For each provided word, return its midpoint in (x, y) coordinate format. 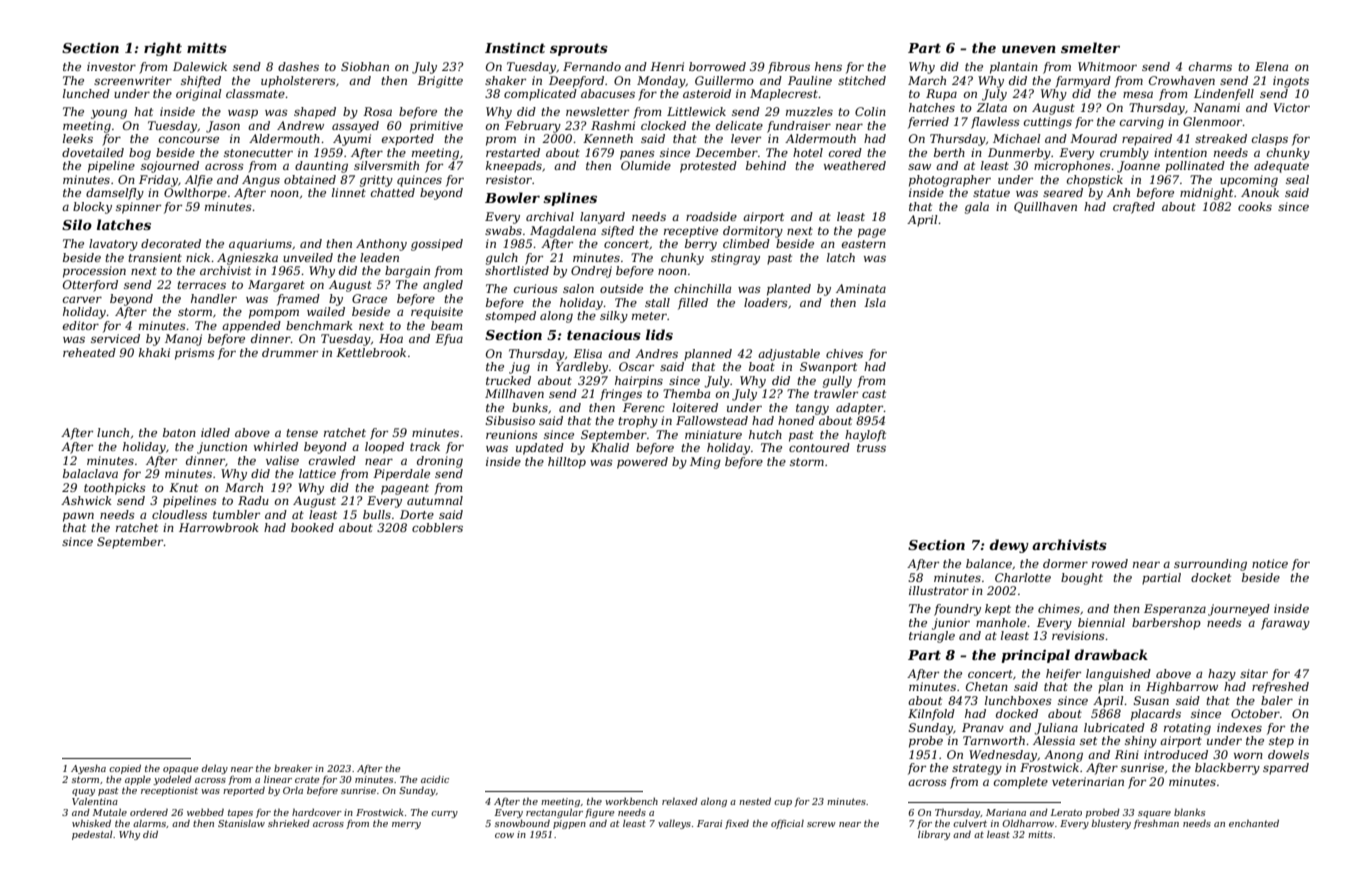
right (163, 49)
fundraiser (799, 127)
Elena (1271, 66)
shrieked (289, 823)
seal (1297, 179)
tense (302, 433)
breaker (293, 768)
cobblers (437, 527)
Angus (261, 181)
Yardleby (582, 368)
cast (874, 394)
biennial (1101, 622)
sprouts (579, 49)
